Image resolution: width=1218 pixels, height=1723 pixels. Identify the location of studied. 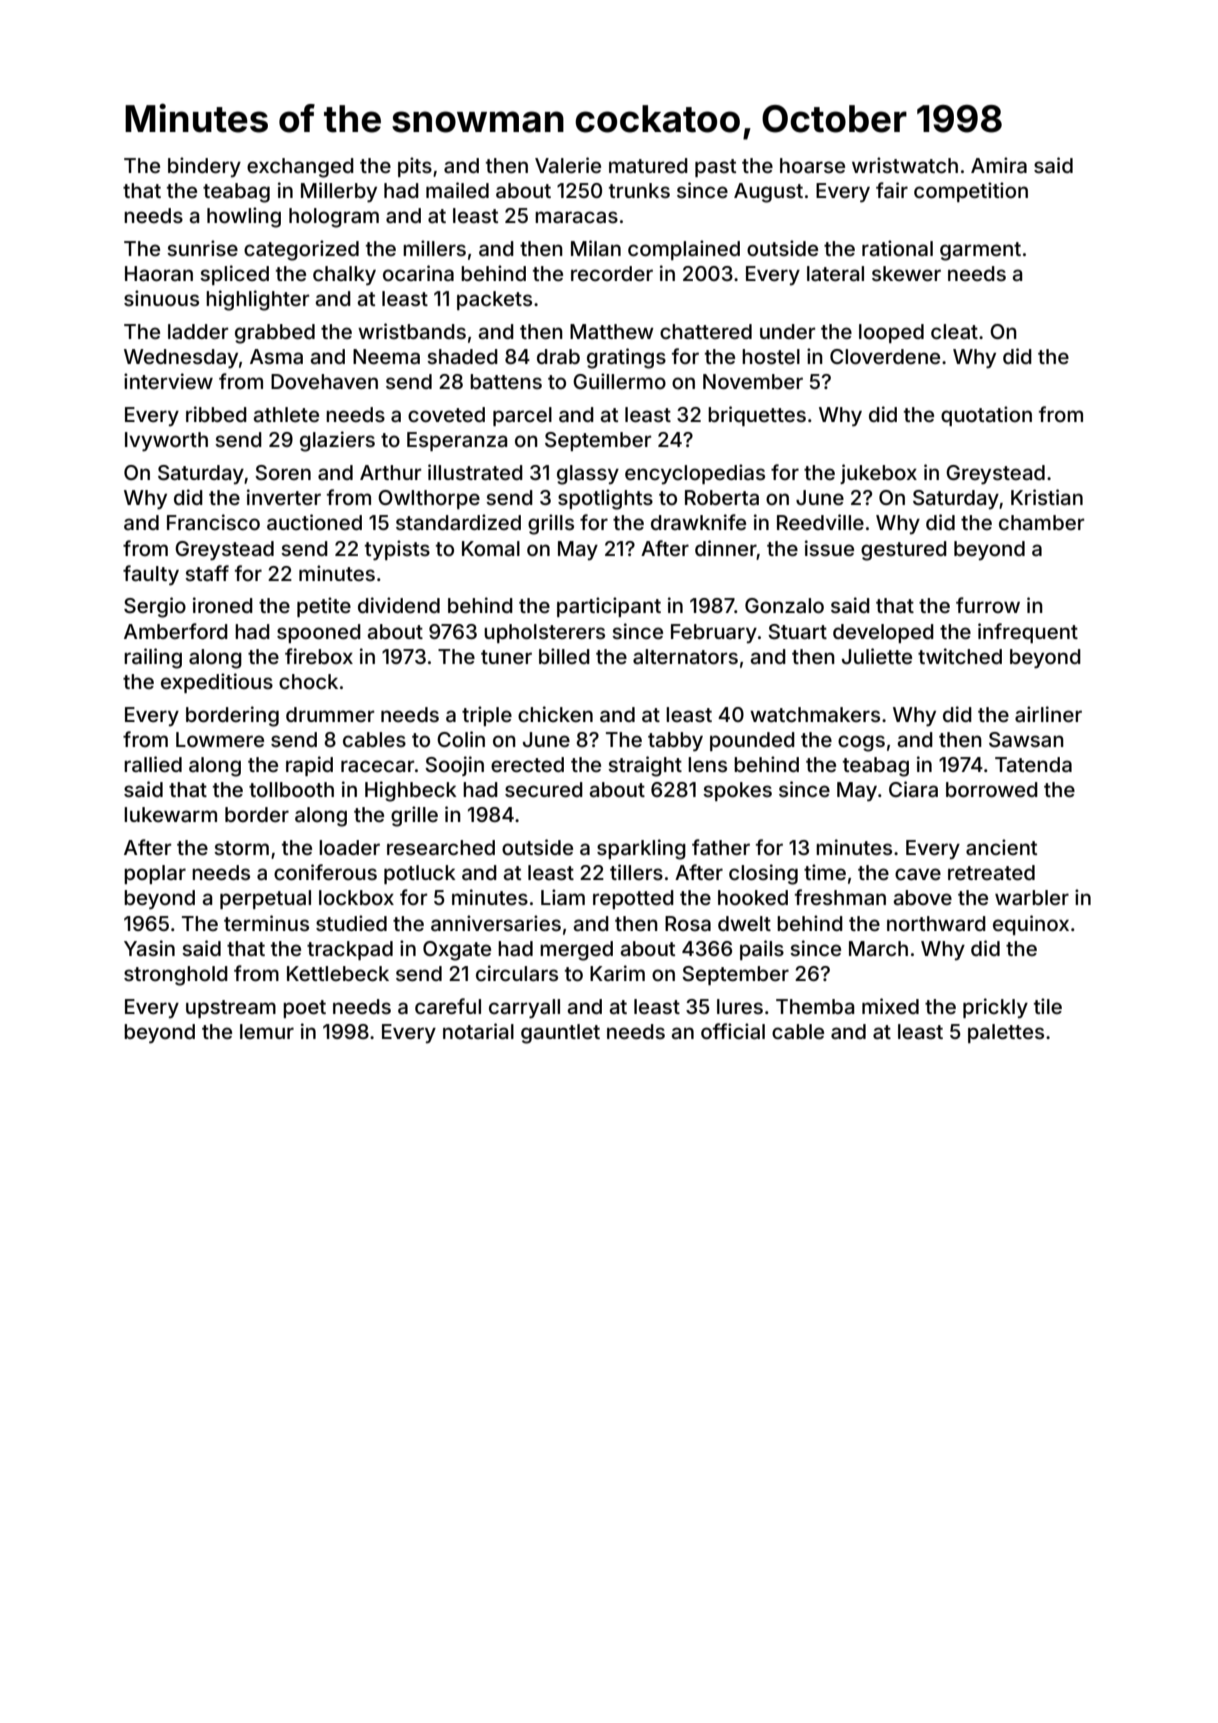
(351, 923).
